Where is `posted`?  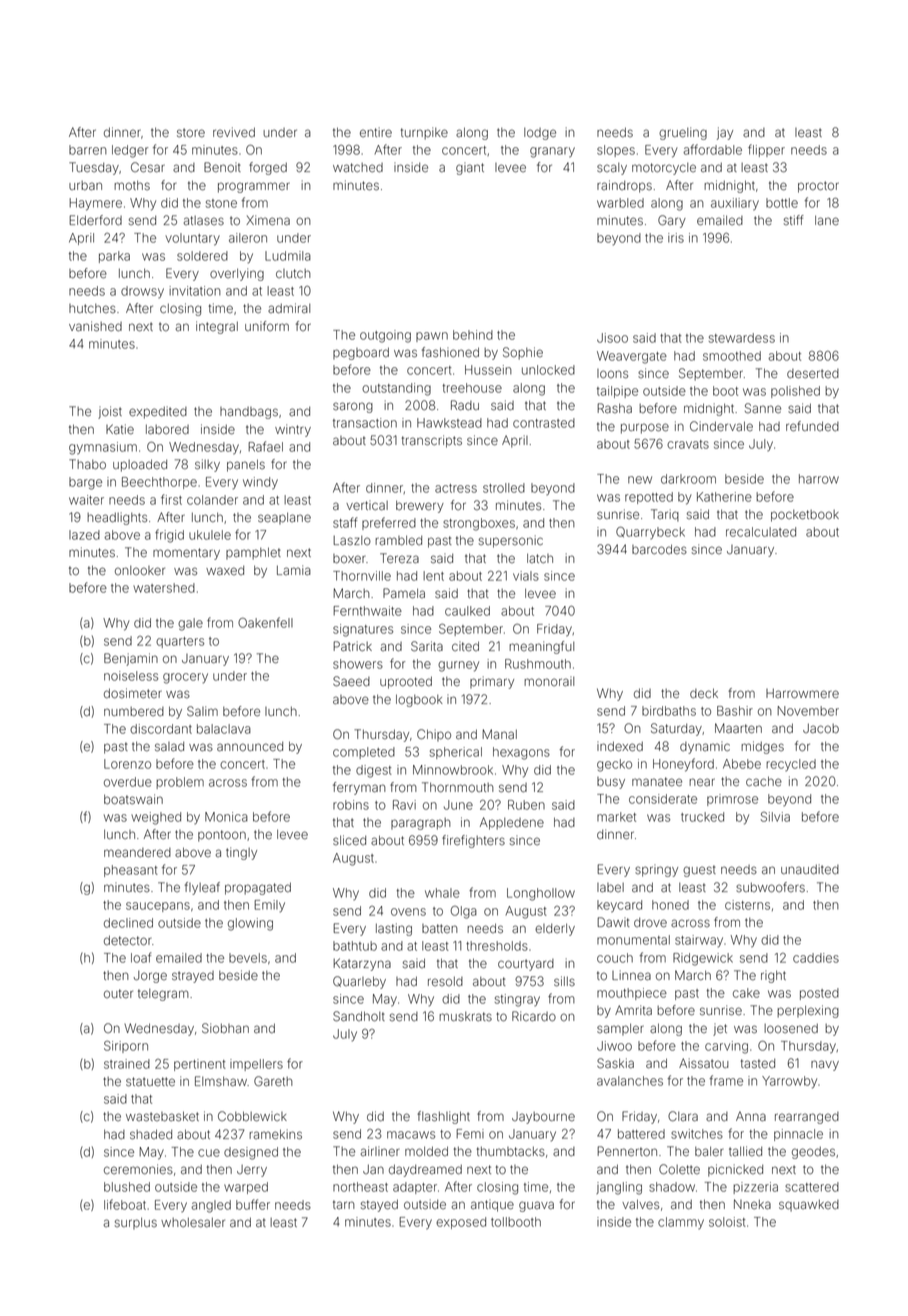
posted is located at coordinates (819, 994).
